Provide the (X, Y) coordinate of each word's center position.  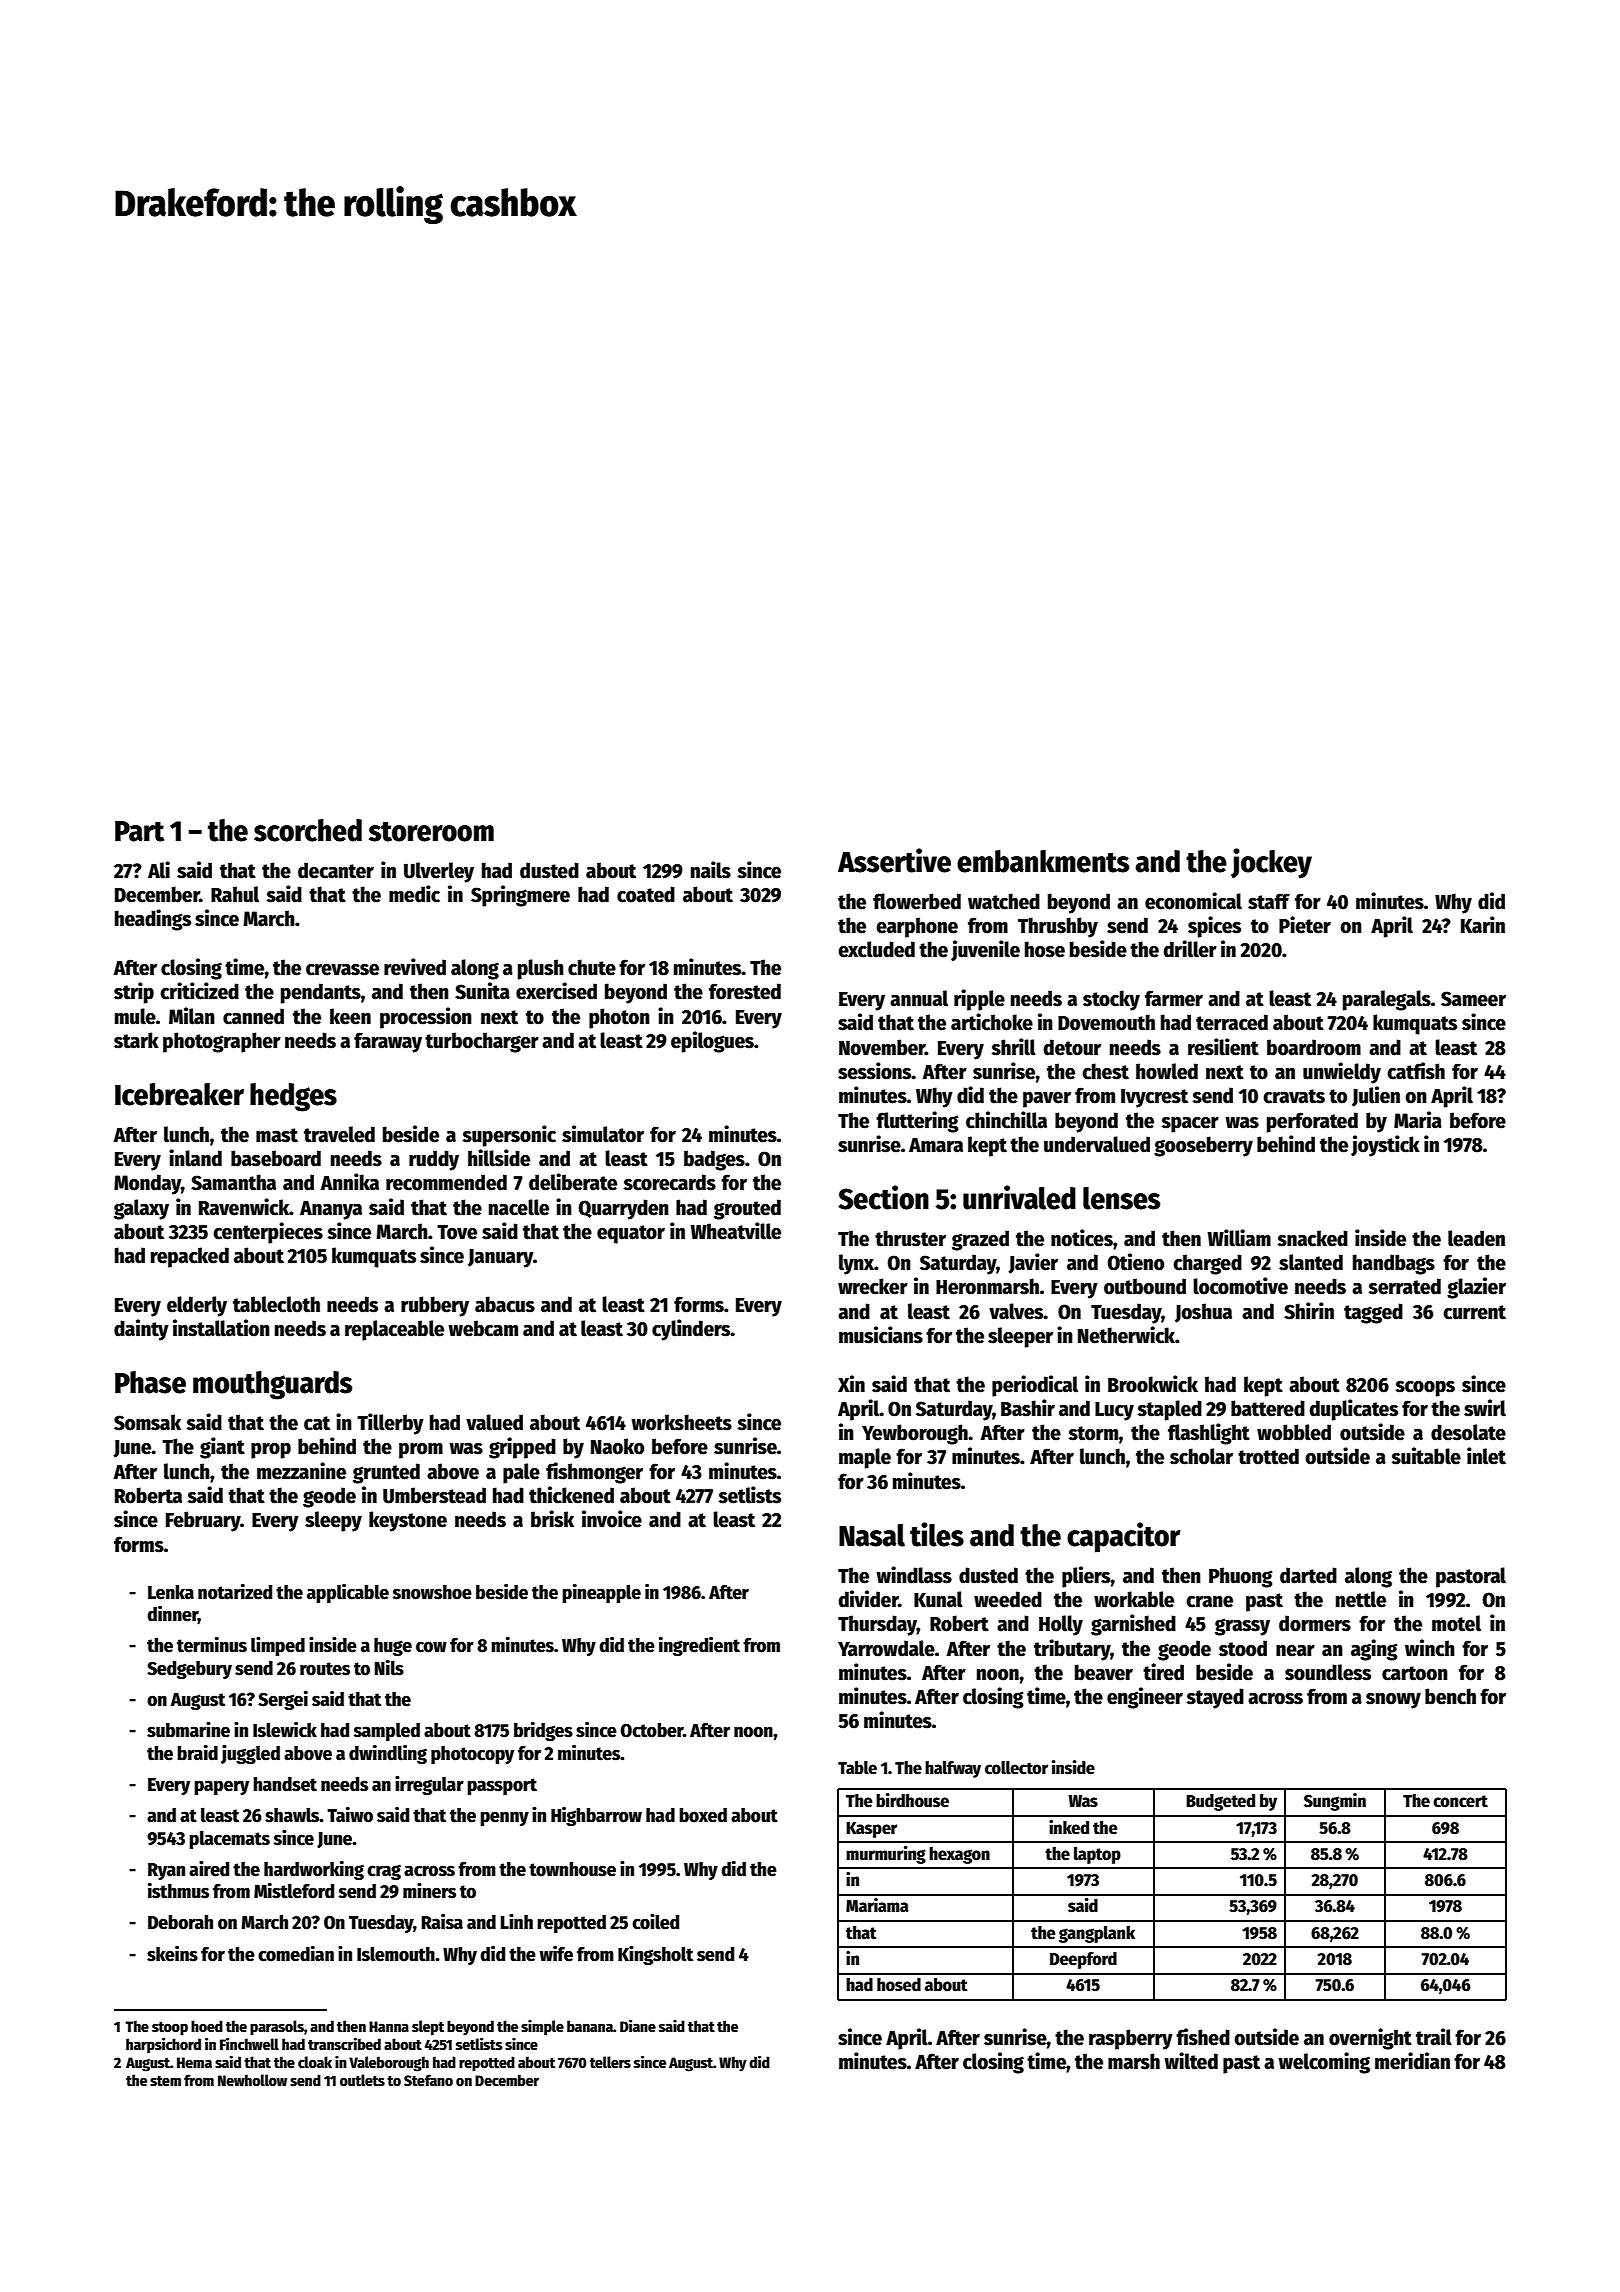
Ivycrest (1154, 1098)
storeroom (431, 832)
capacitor (1123, 1537)
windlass (914, 1575)
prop (271, 1451)
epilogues (712, 1042)
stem (165, 2081)
